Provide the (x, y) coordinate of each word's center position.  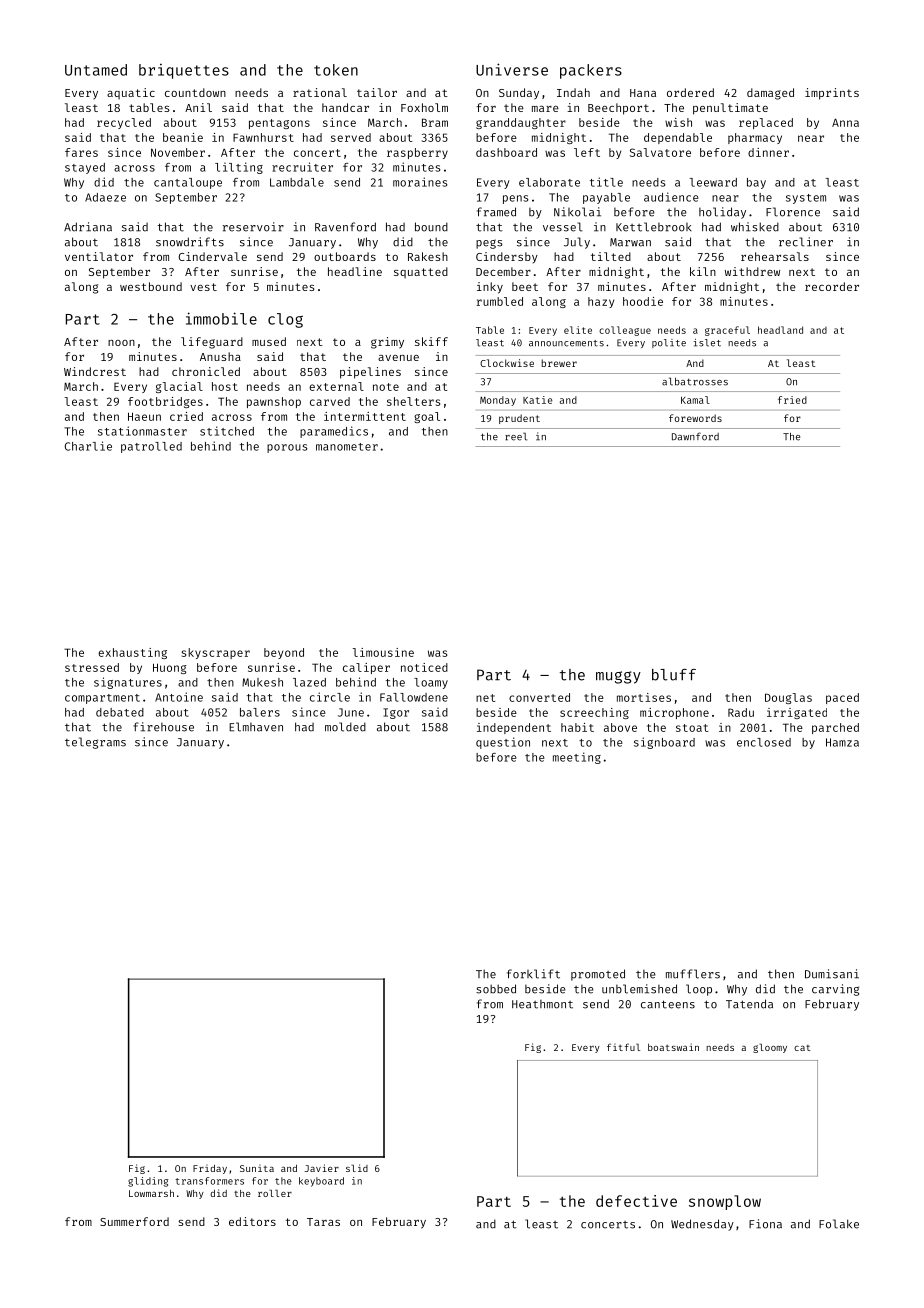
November (178, 152)
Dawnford (695, 436)
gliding (148, 1182)
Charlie (88, 446)
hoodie (643, 301)
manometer (347, 447)
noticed (424, 667)
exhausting (132, 653)
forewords (695, 418)
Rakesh (428, 256)
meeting (577, 758)
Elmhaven (256, 727)
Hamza (842, 742)
